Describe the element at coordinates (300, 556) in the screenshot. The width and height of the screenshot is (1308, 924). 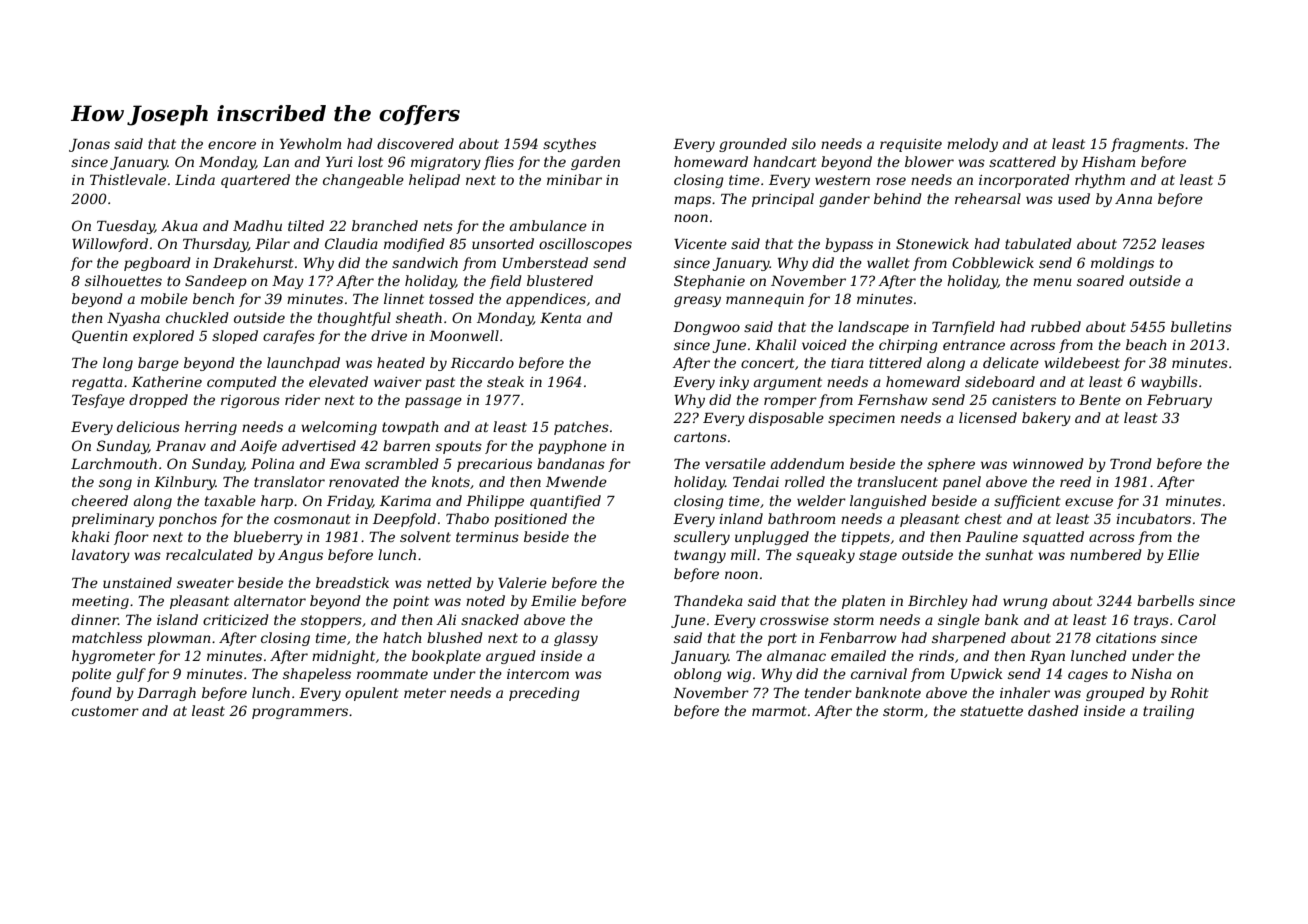
I see `Angus` at that location.
